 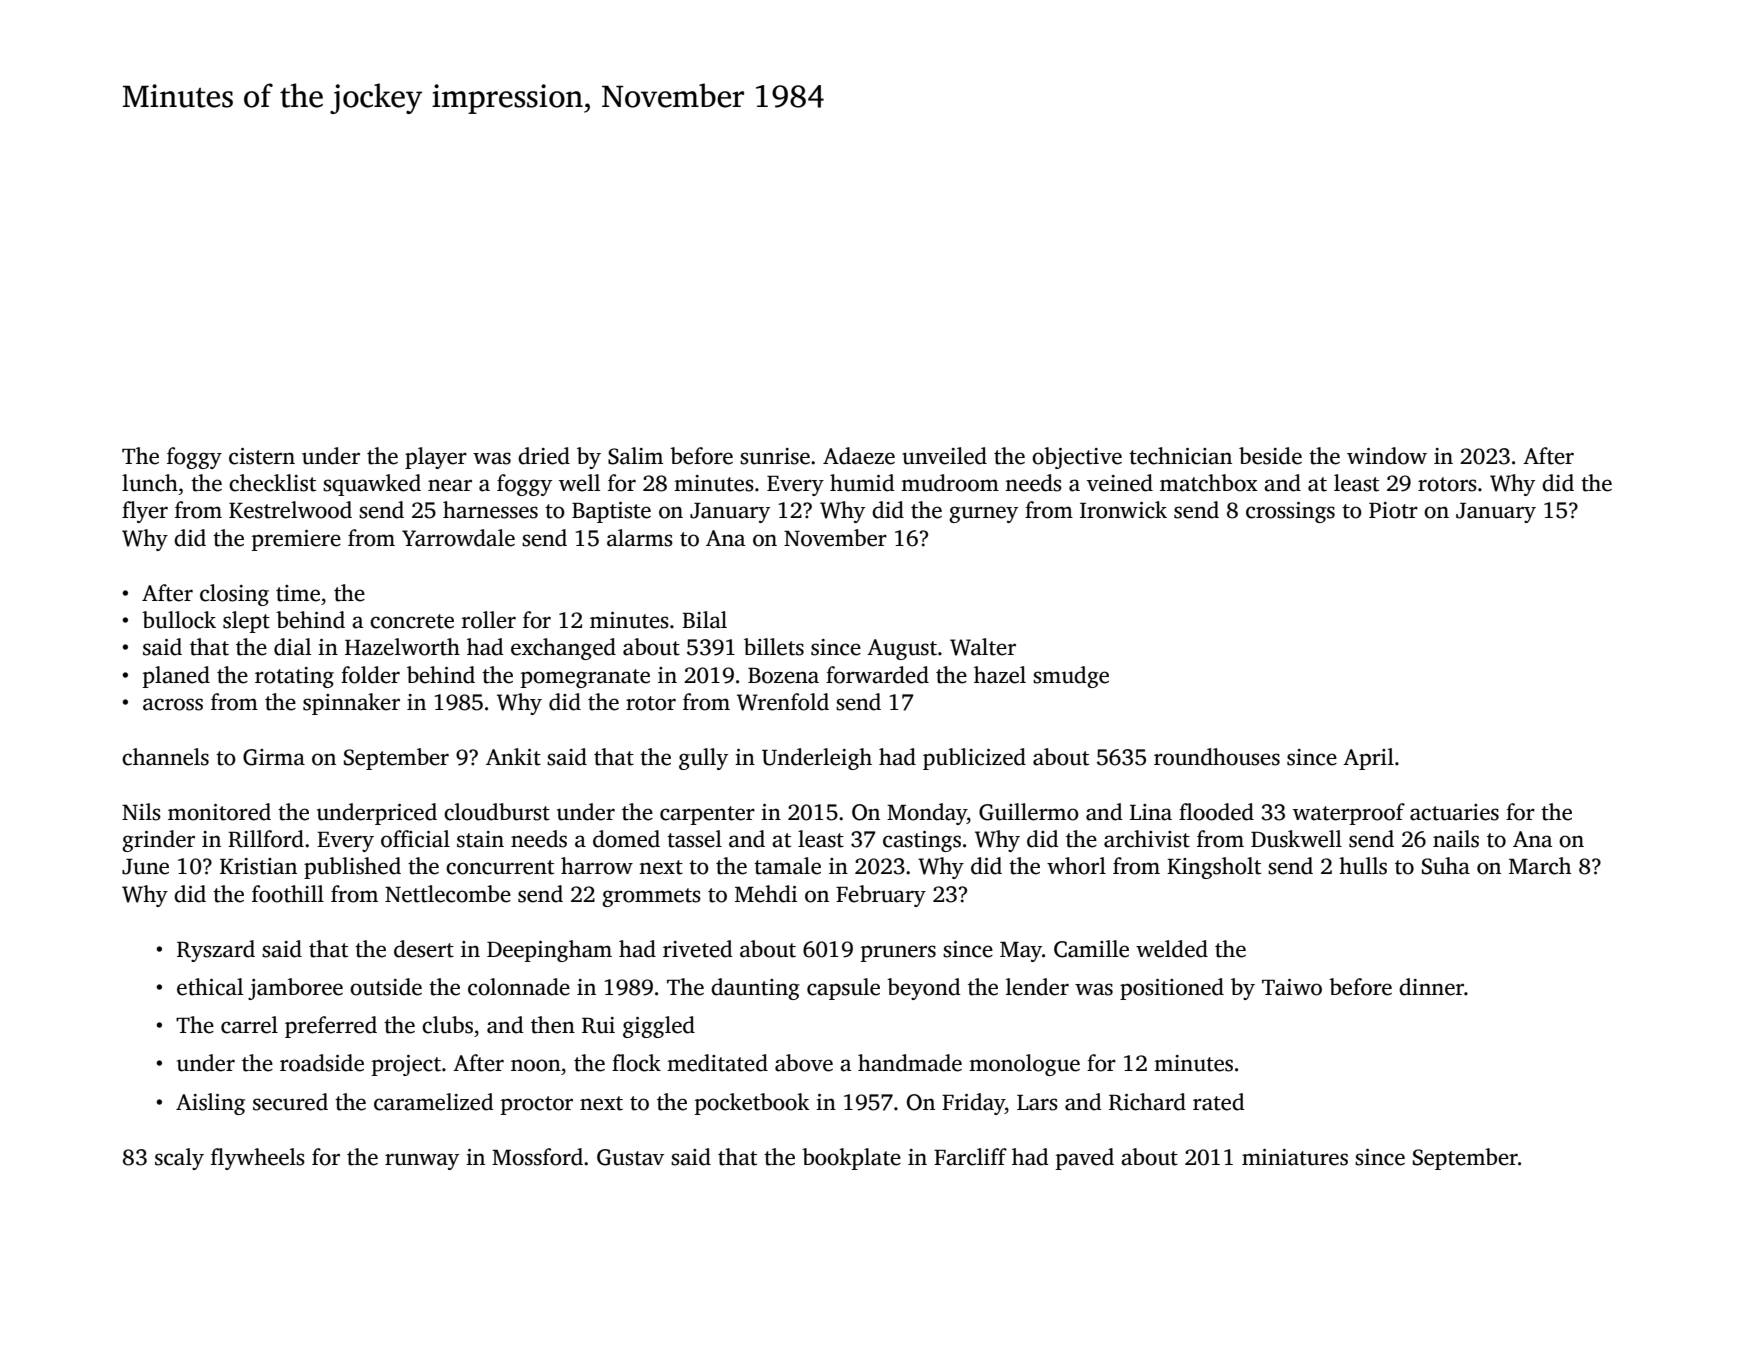 I want to click on Monday, so click(x=927, y=814).
